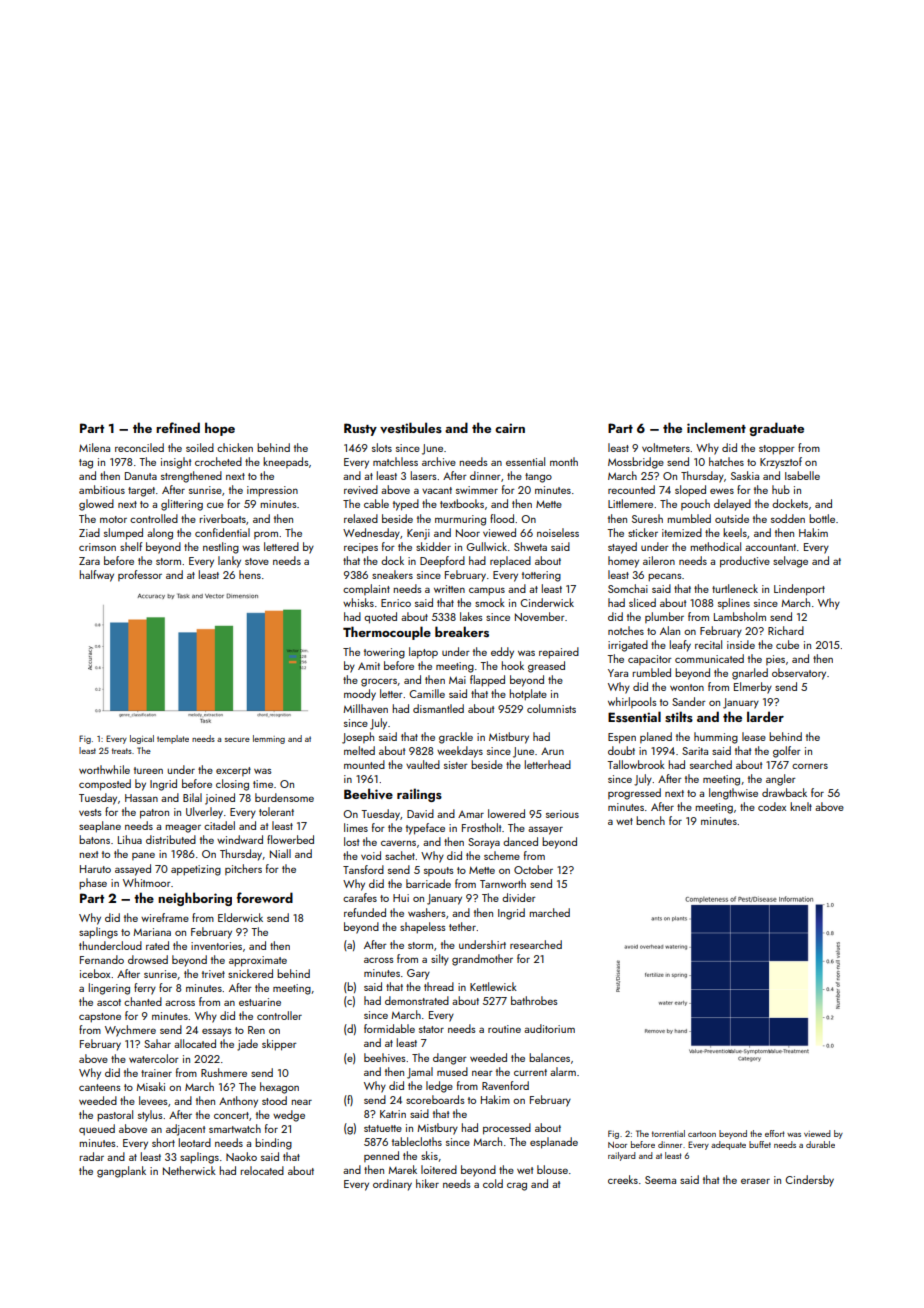  I want to click on progressed, so click(634, 794).
